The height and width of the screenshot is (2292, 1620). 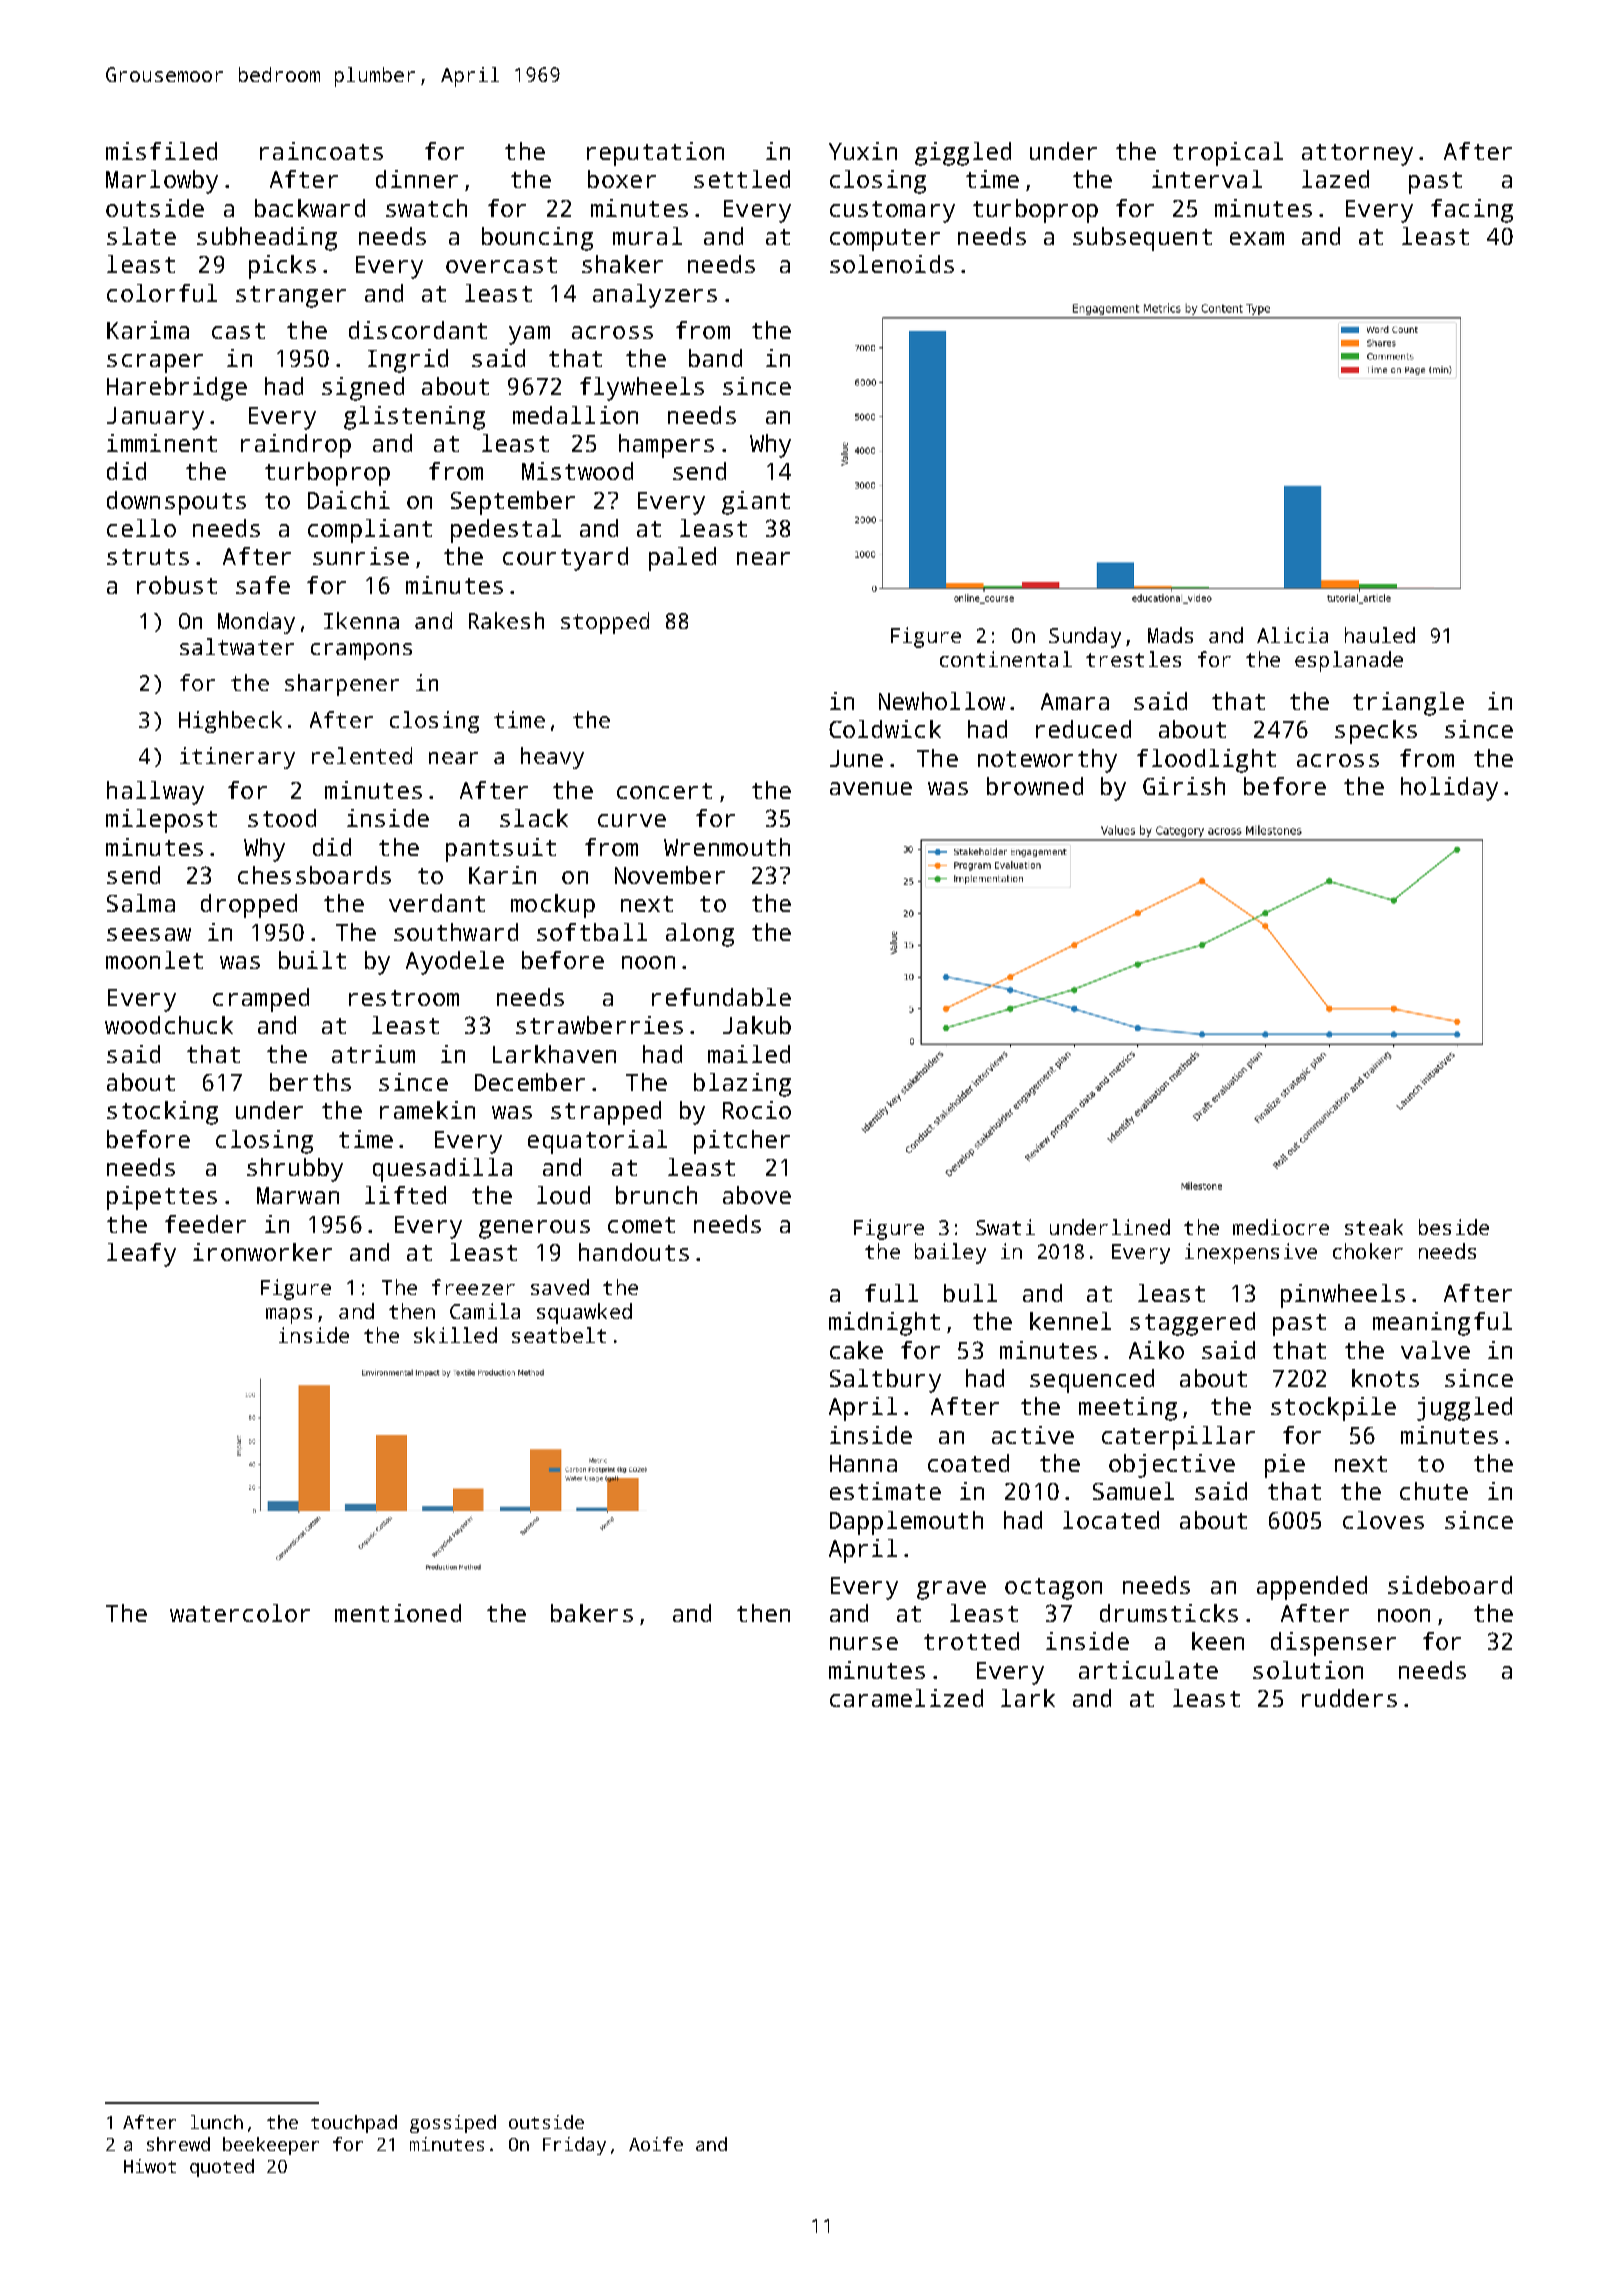 What do you see at coordinates (970, 1293) in the screenshot?
I see `bull` at bounding box center [970, 1293].
